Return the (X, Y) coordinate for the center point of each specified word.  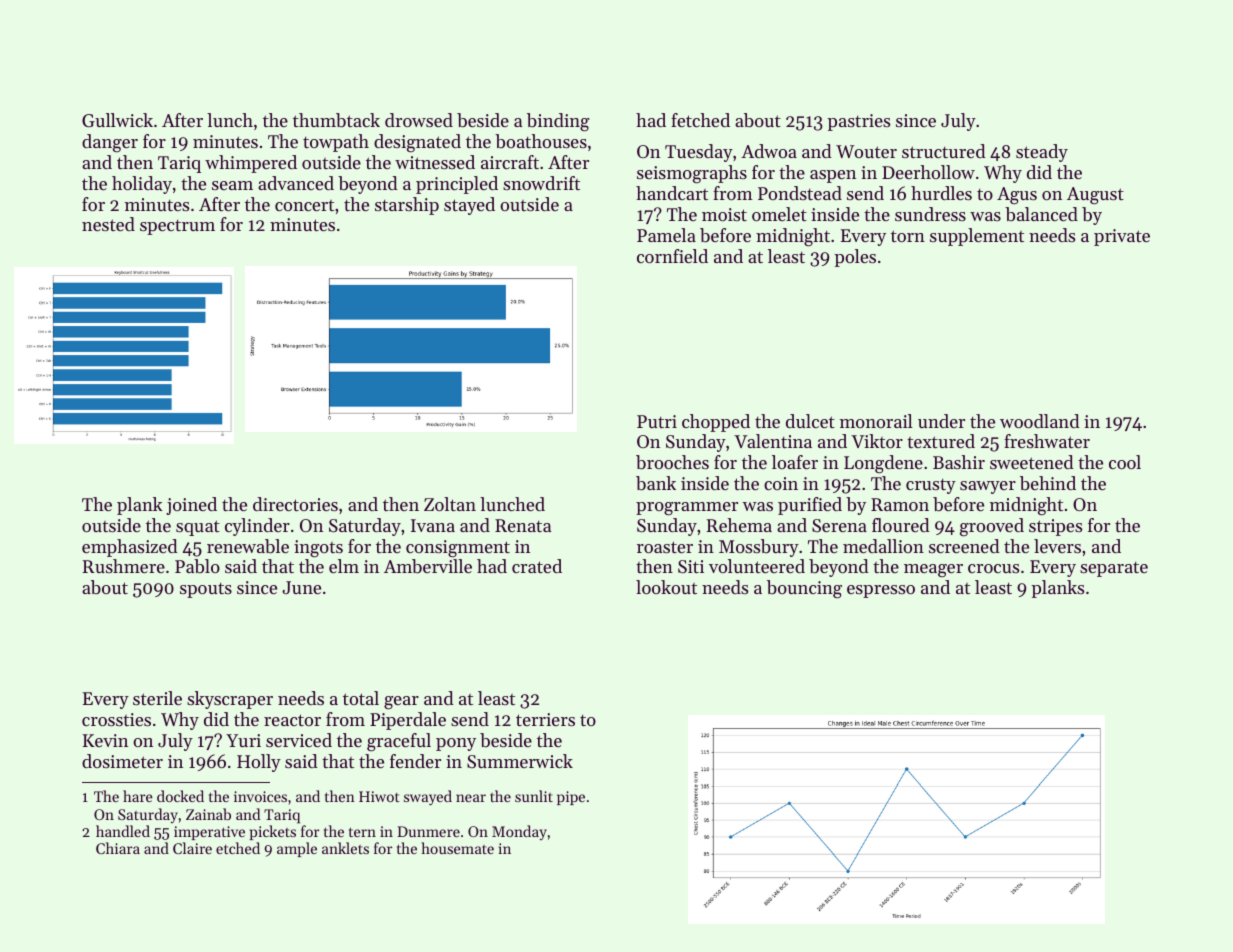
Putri (657, 421)
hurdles (941, 193)
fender (415, 761)
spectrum (177, 227)
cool (1125, 462)
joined (191, 506)
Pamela (666, 235)
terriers (545, 719)
